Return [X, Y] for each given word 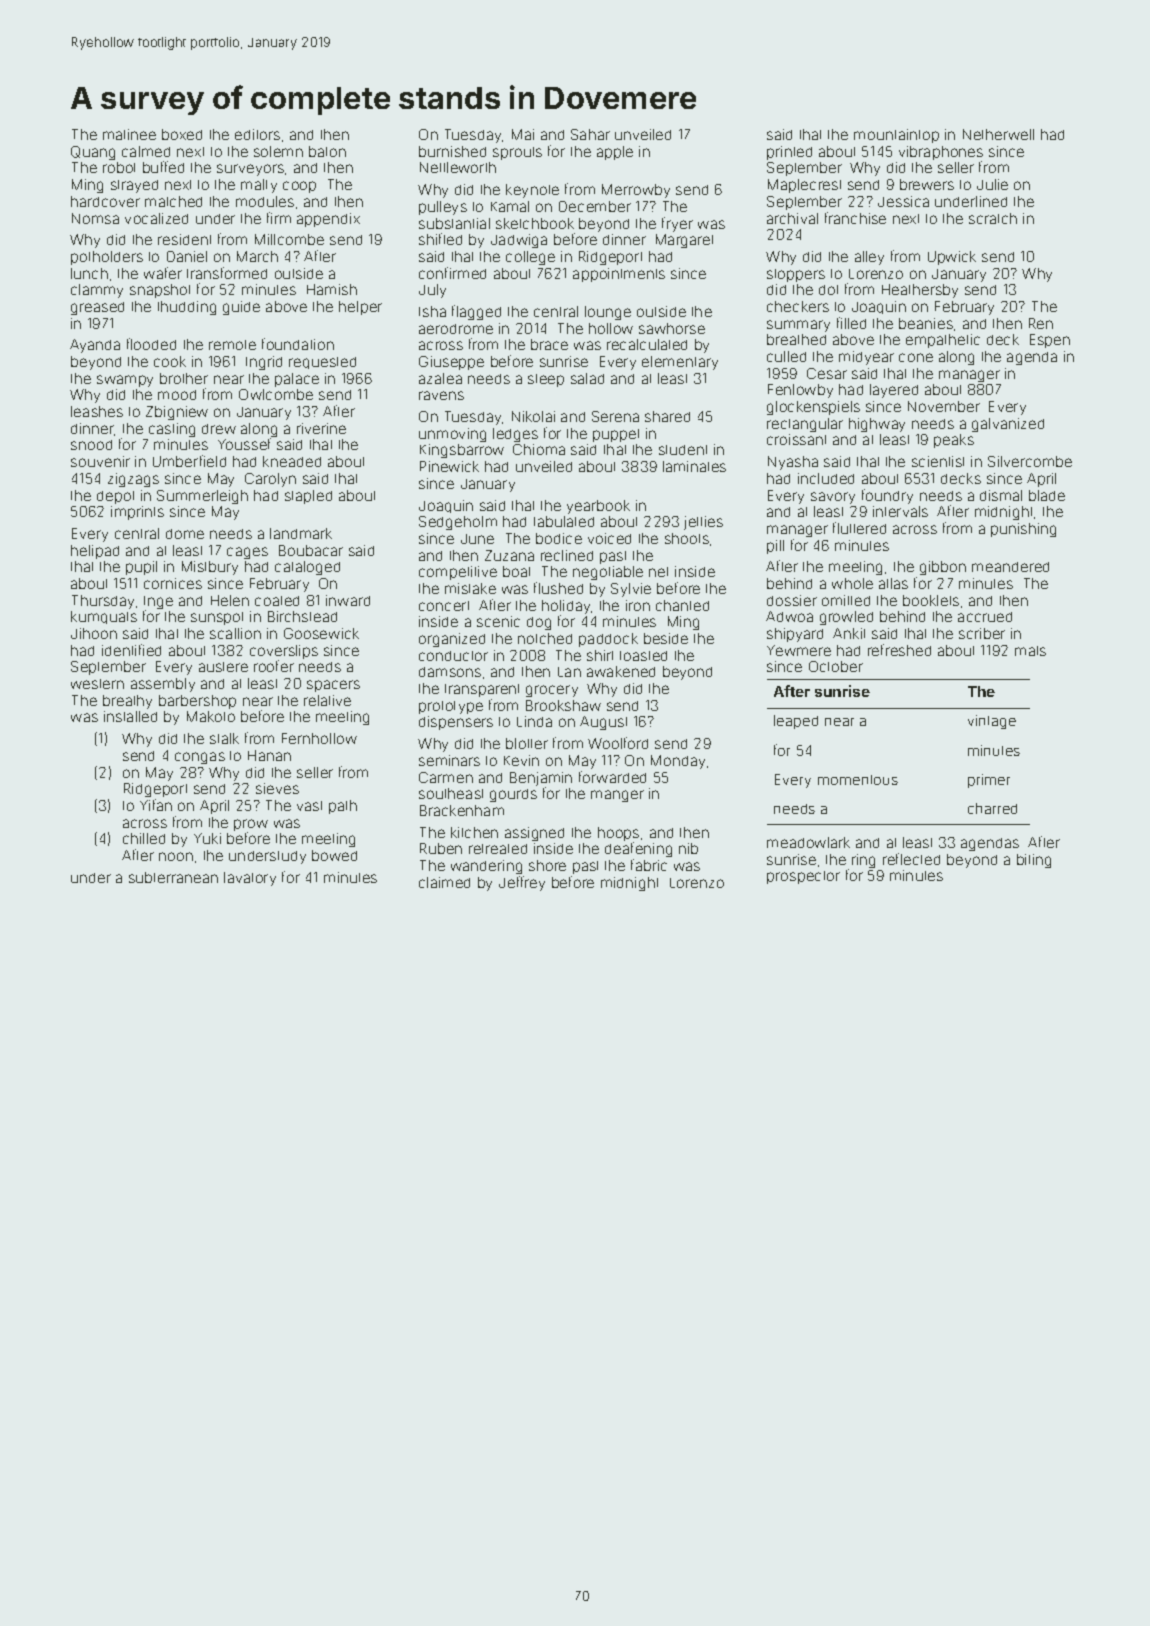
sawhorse [672, 328]
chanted [682, 605]
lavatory [250, 879]
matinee [129, 134]
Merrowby [636, 191]
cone [916, 357]
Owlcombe [276, 394]
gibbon [943, 568]
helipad [95, 552]
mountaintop [896, 136]
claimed [444, 882]
